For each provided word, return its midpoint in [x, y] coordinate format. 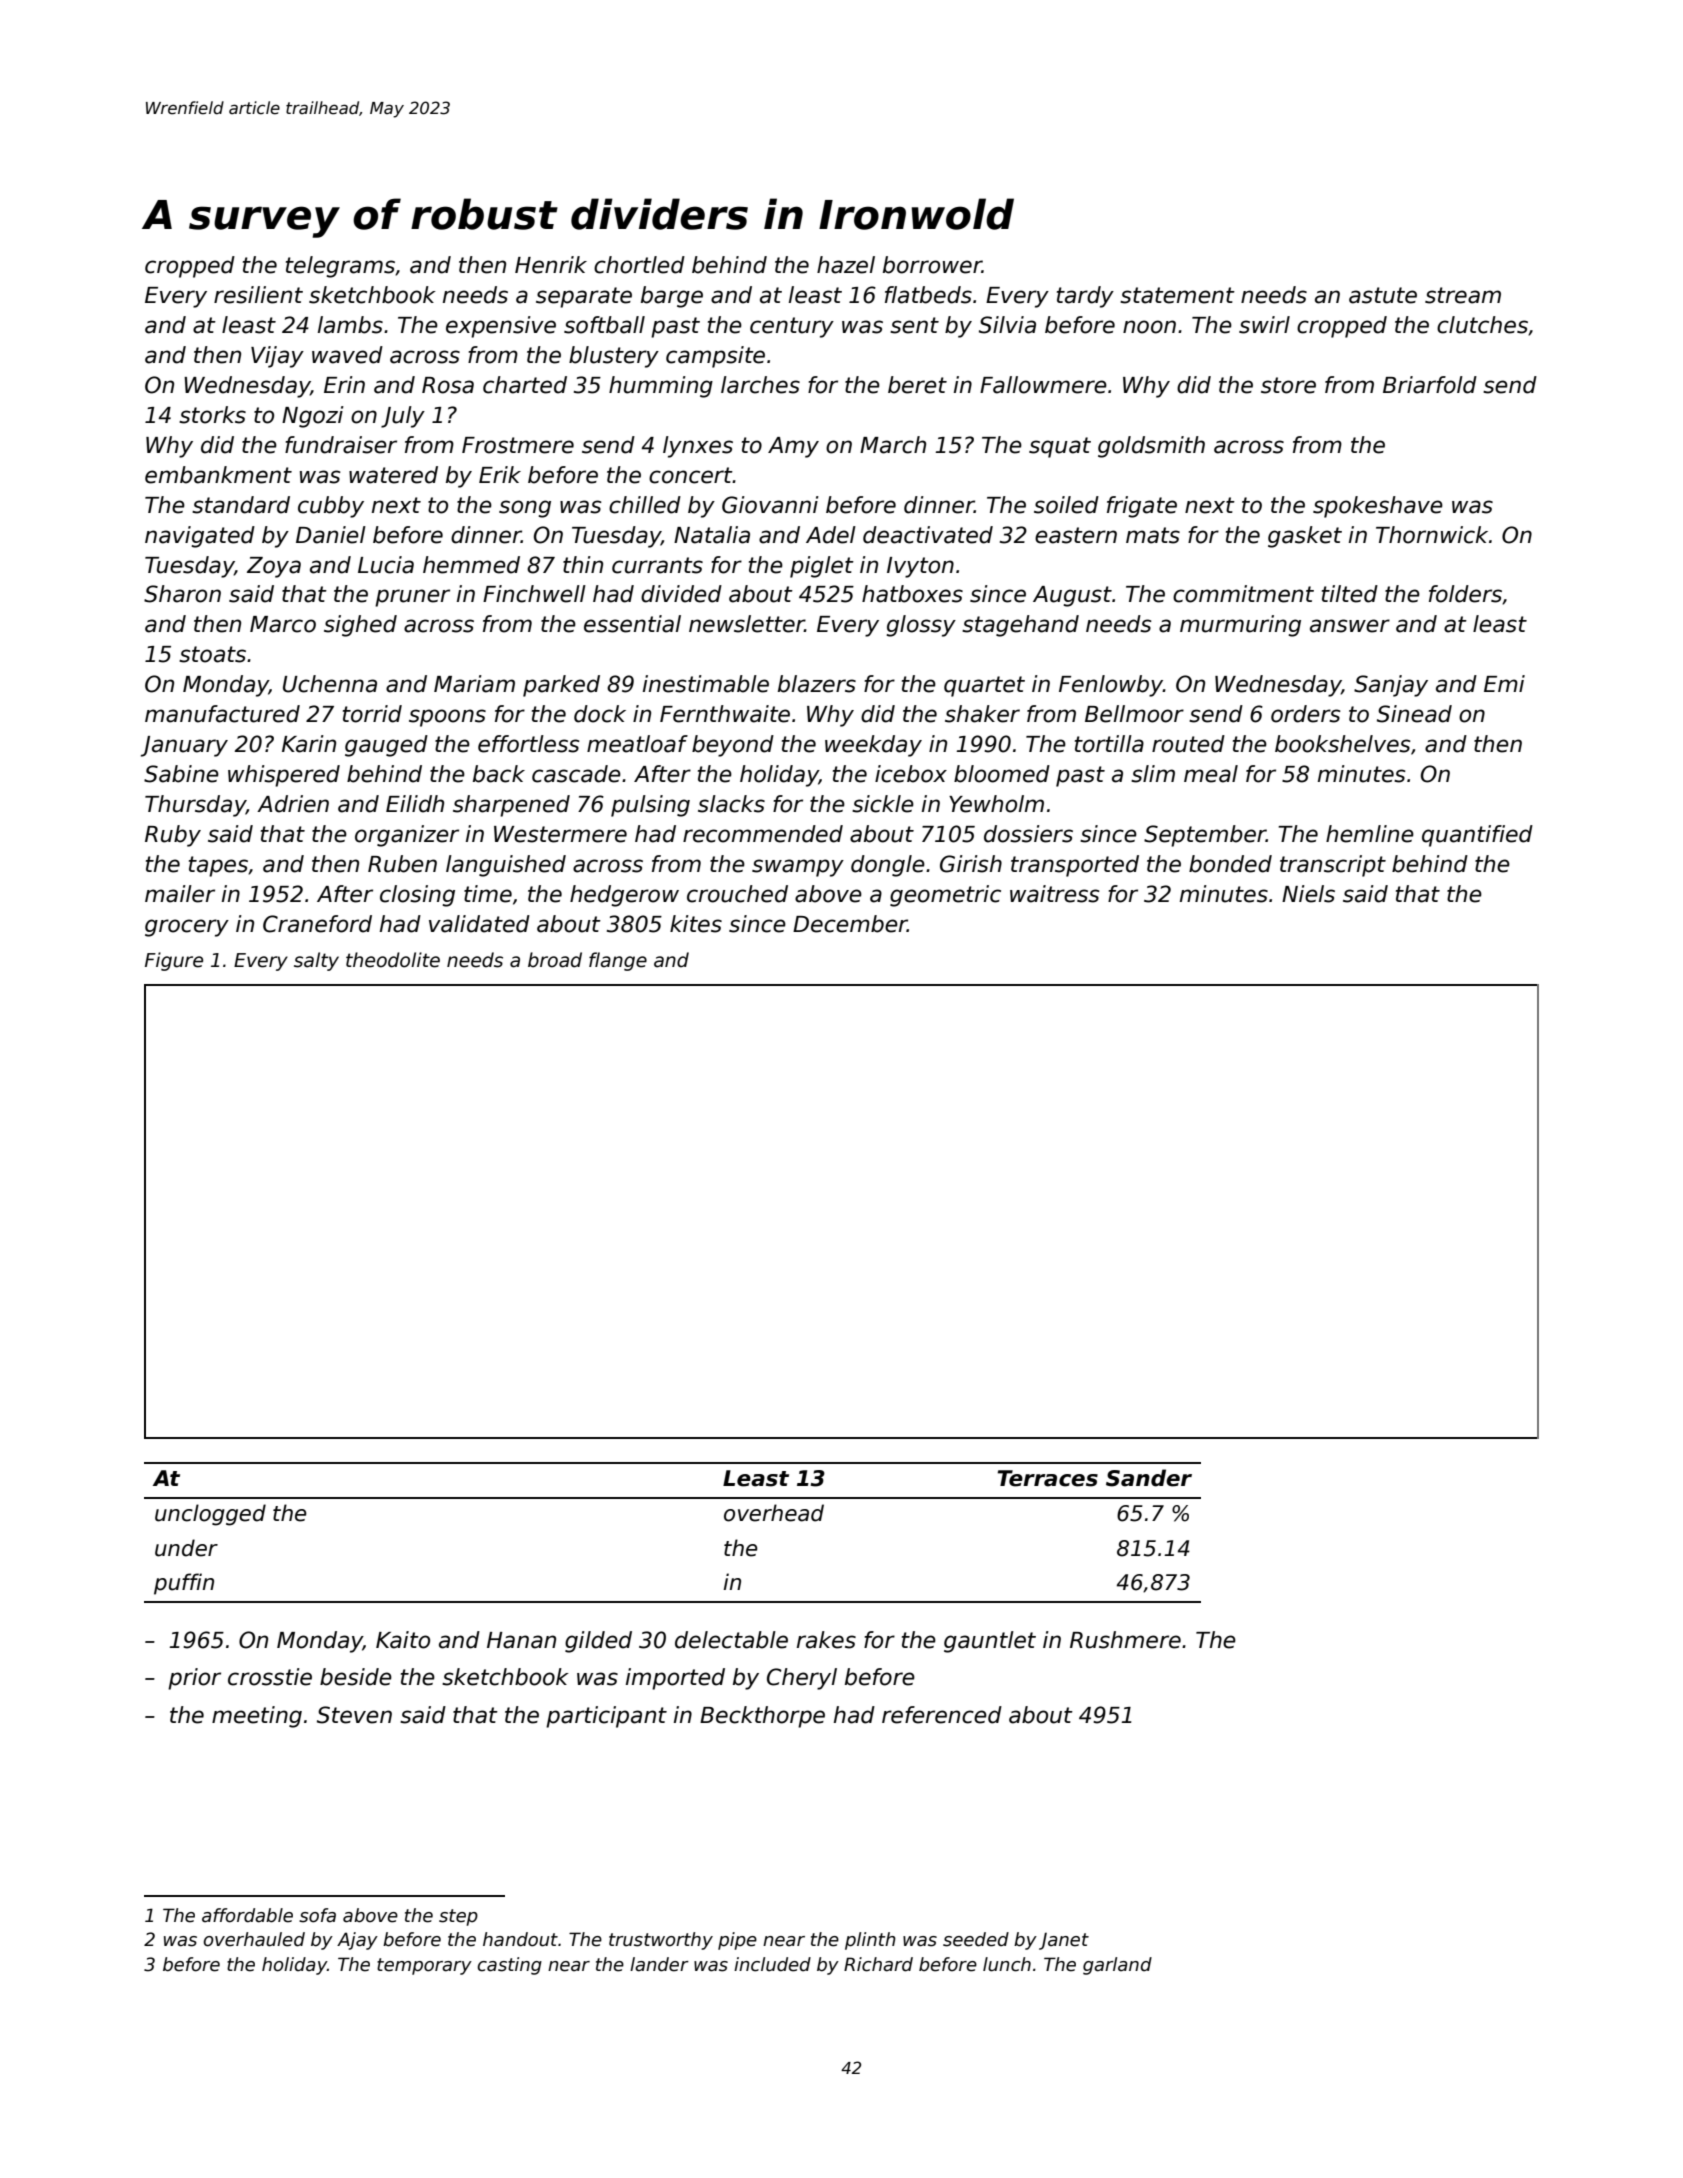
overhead [774, 1513]
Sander [1149, 1478]
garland [1117, 1966]
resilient [258, 295]
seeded [976, 1939]
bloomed [1002, 774]
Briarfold [1430, 385]
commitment [1243, 594]
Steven [354, 1715]
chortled [639, 265]
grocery [187, 928]
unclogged [210, 1515]
